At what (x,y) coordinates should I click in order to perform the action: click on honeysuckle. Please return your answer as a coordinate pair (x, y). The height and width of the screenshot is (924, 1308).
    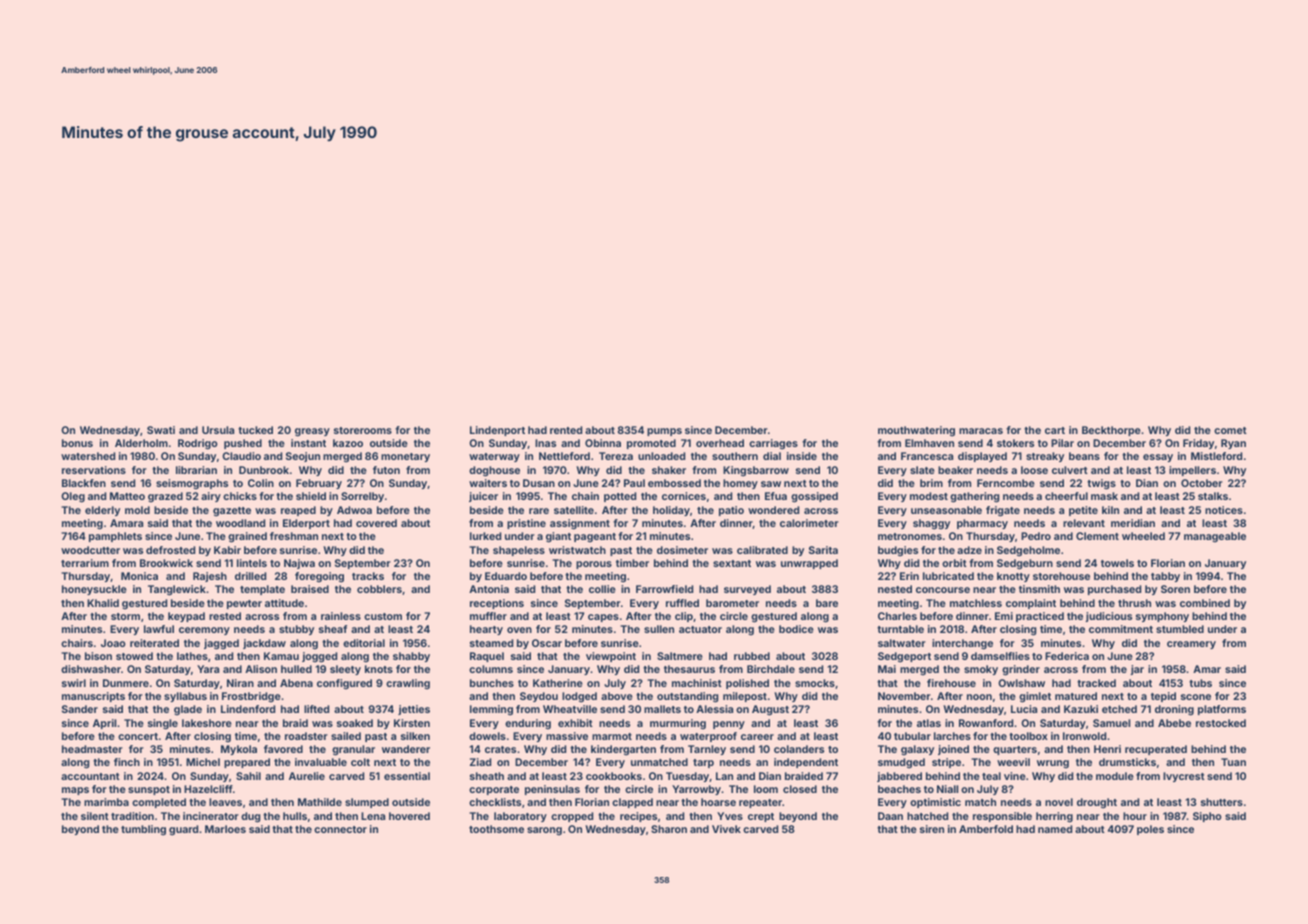
    Looking at the image, I should click on (94, 590).
